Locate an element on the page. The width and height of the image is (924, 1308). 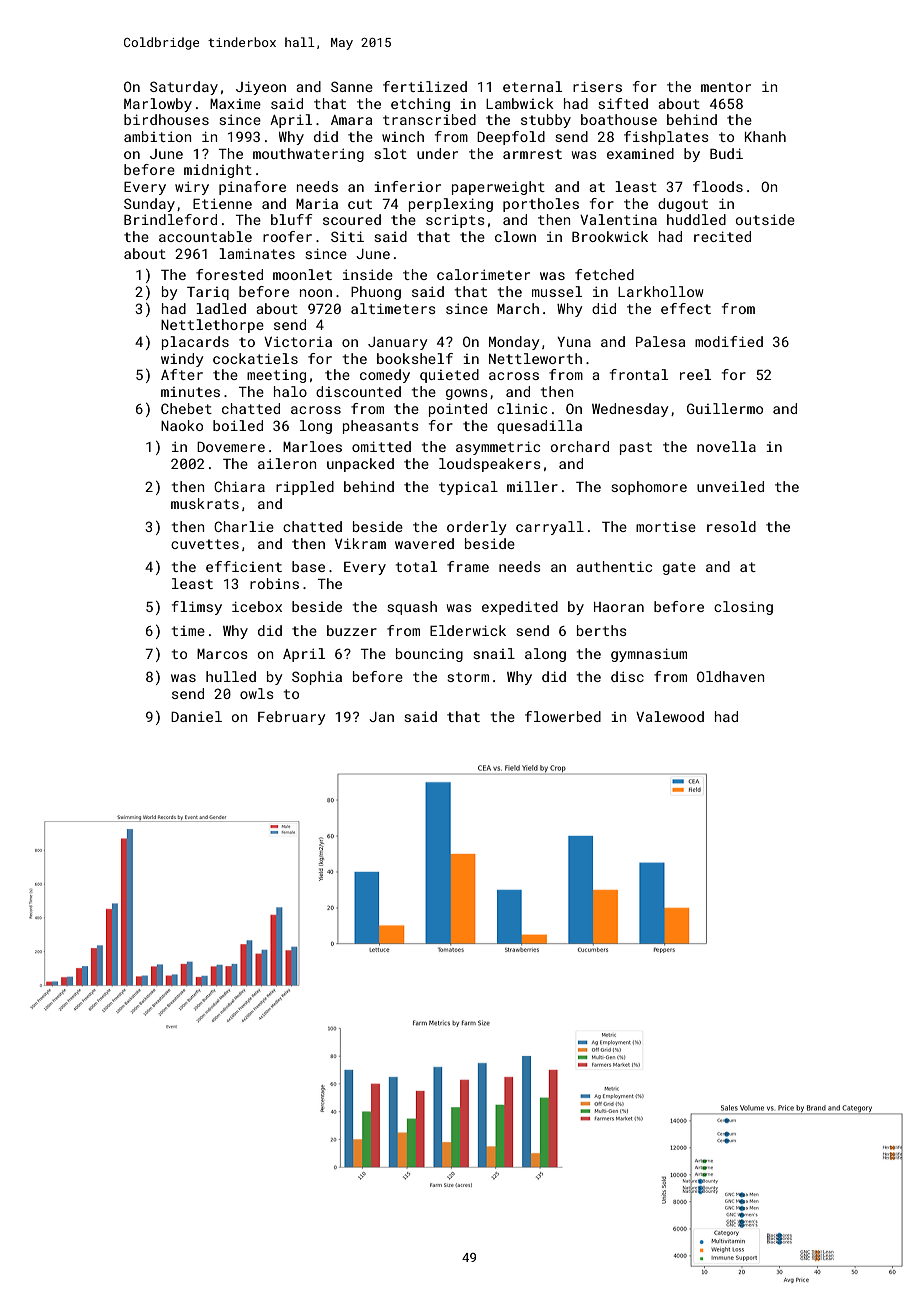
noon is located at coordinates (316, 293).
